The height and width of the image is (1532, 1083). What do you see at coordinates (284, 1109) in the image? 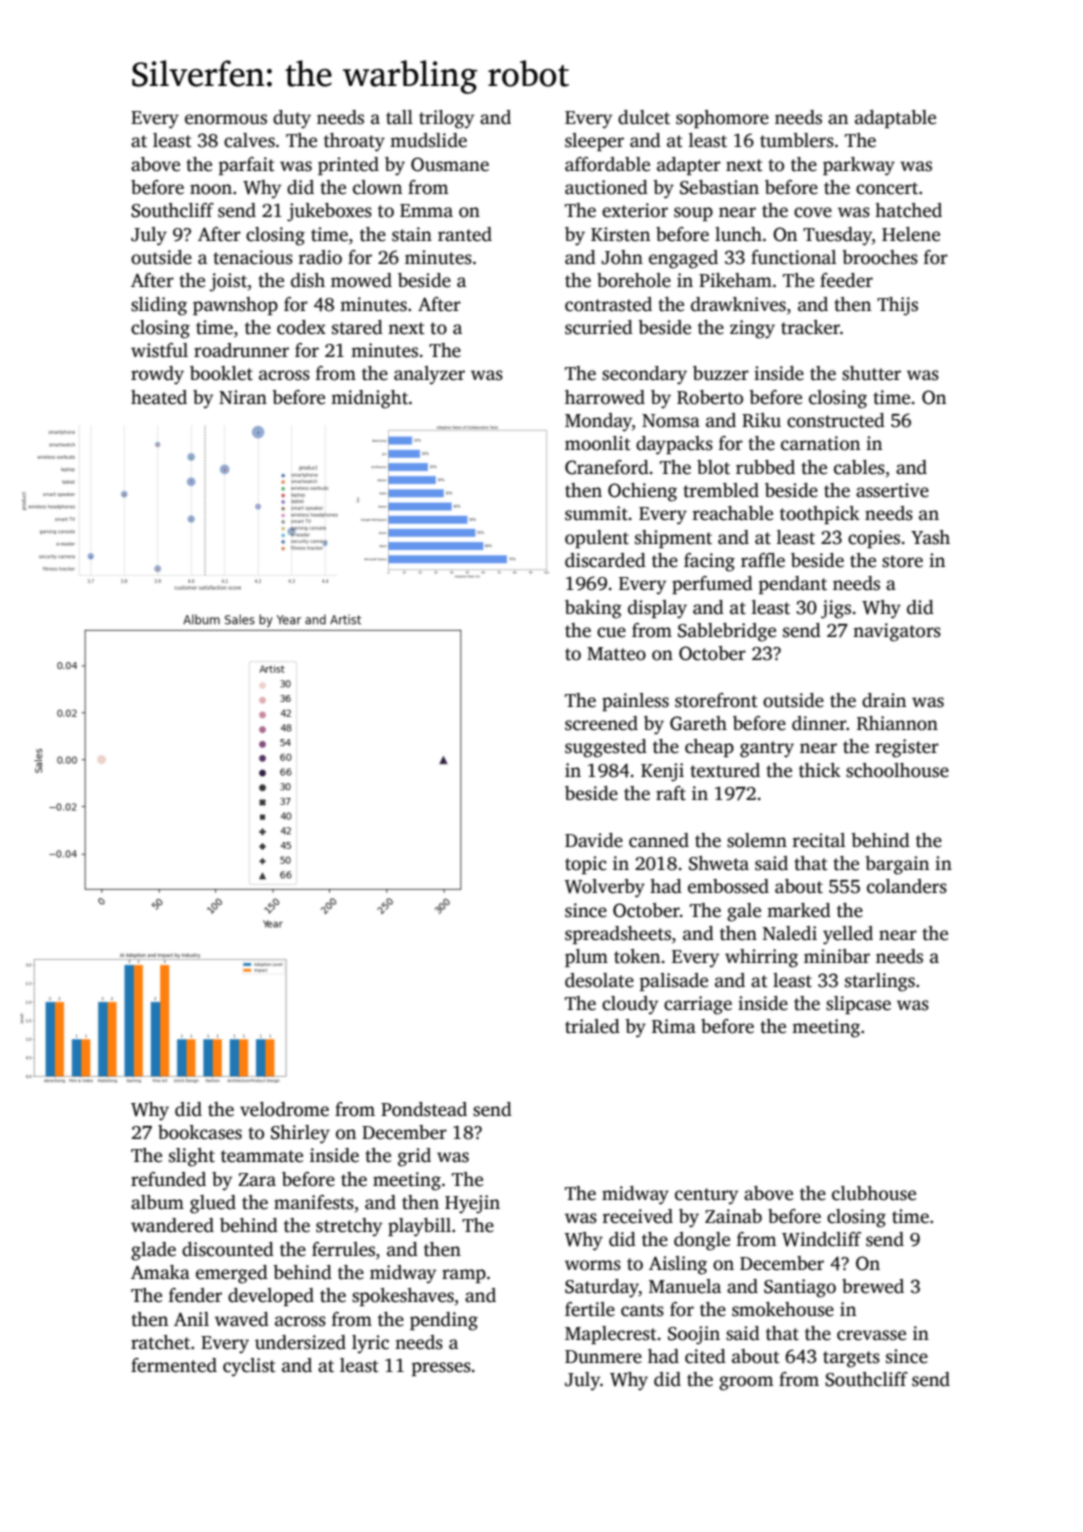
I see `velodrome` at bounding box center [284, 1109].
